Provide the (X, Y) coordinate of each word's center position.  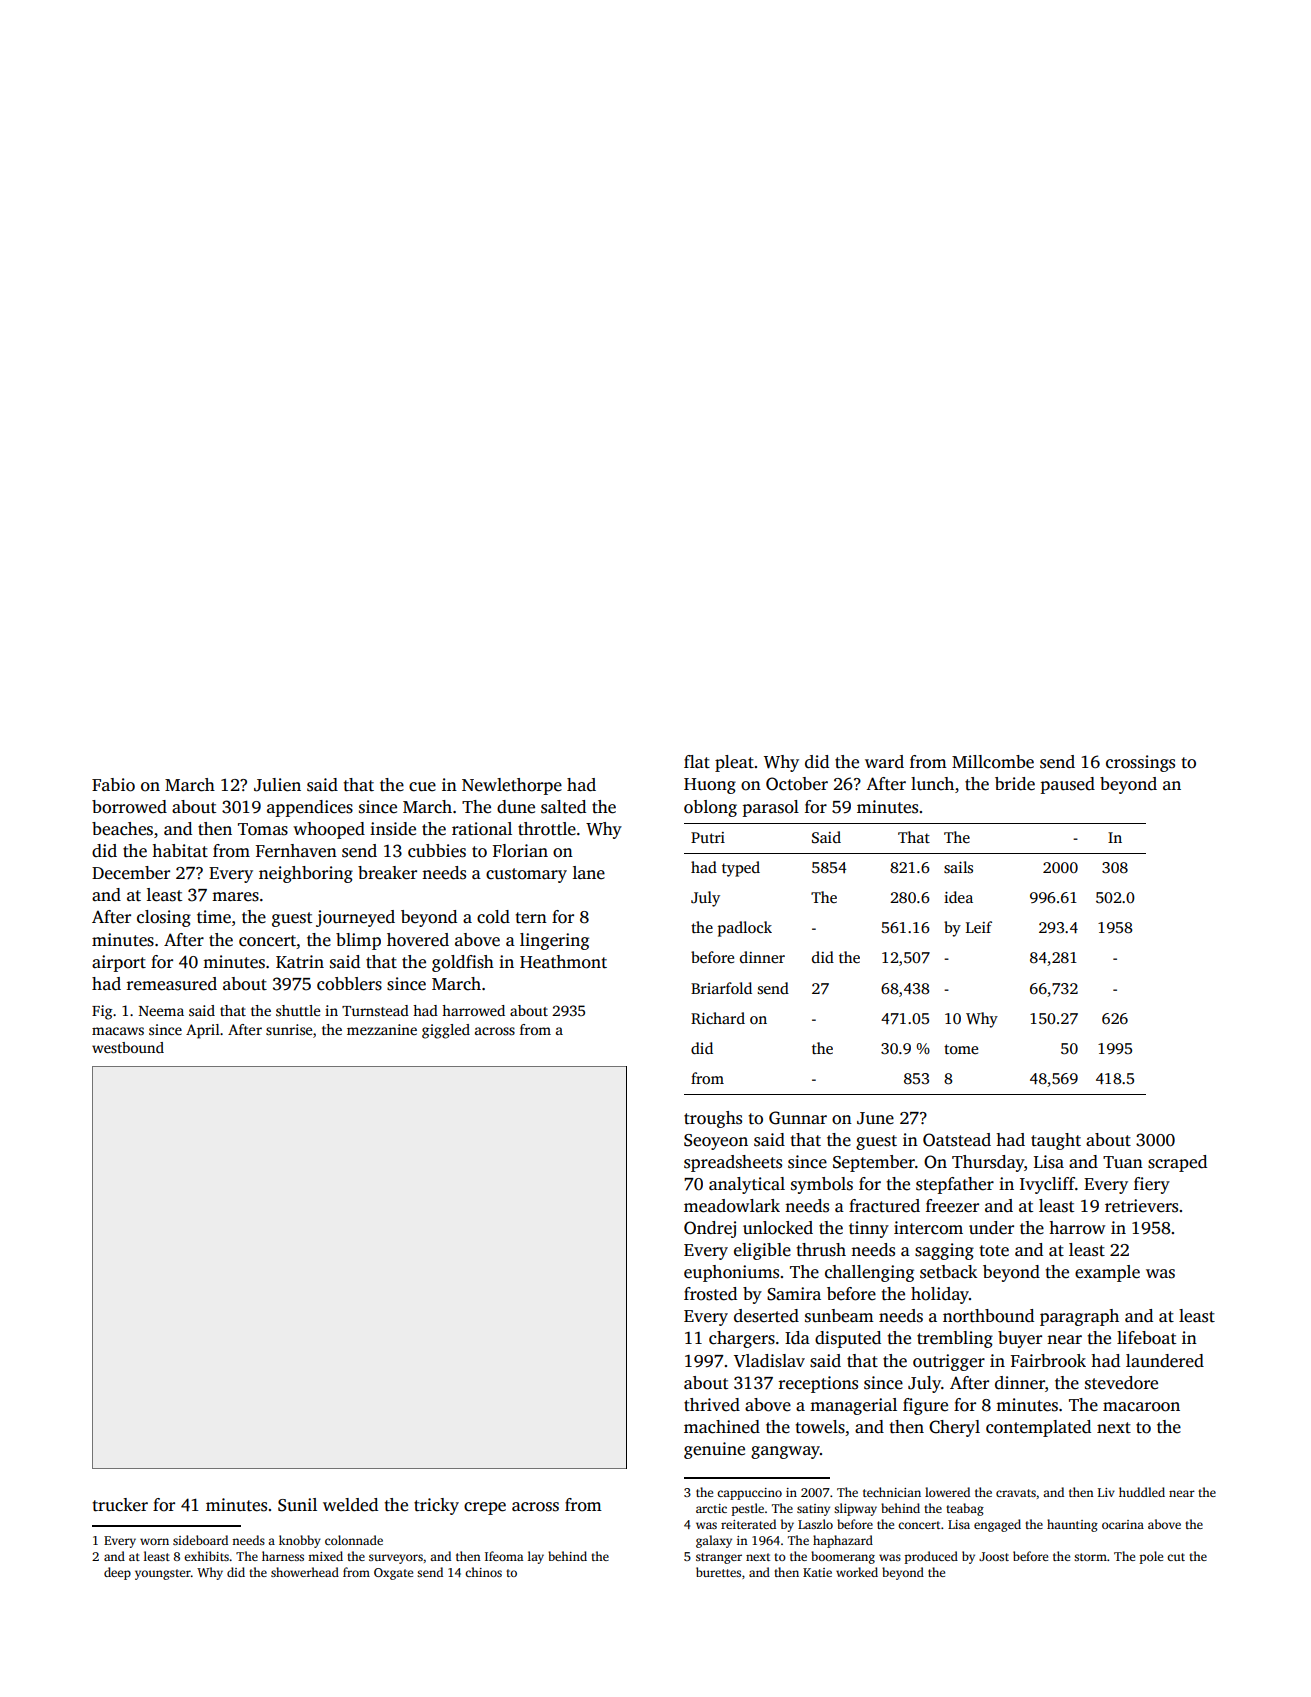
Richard (718, 1018)
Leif (979, 927)
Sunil (297, 1505)
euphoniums (731, 1273)
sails (958, 867)
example (1107, 1273)
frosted (710, 1294)
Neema (161, 1011)
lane (589, 873)
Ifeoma (504, 1556)
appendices (310, 808)
